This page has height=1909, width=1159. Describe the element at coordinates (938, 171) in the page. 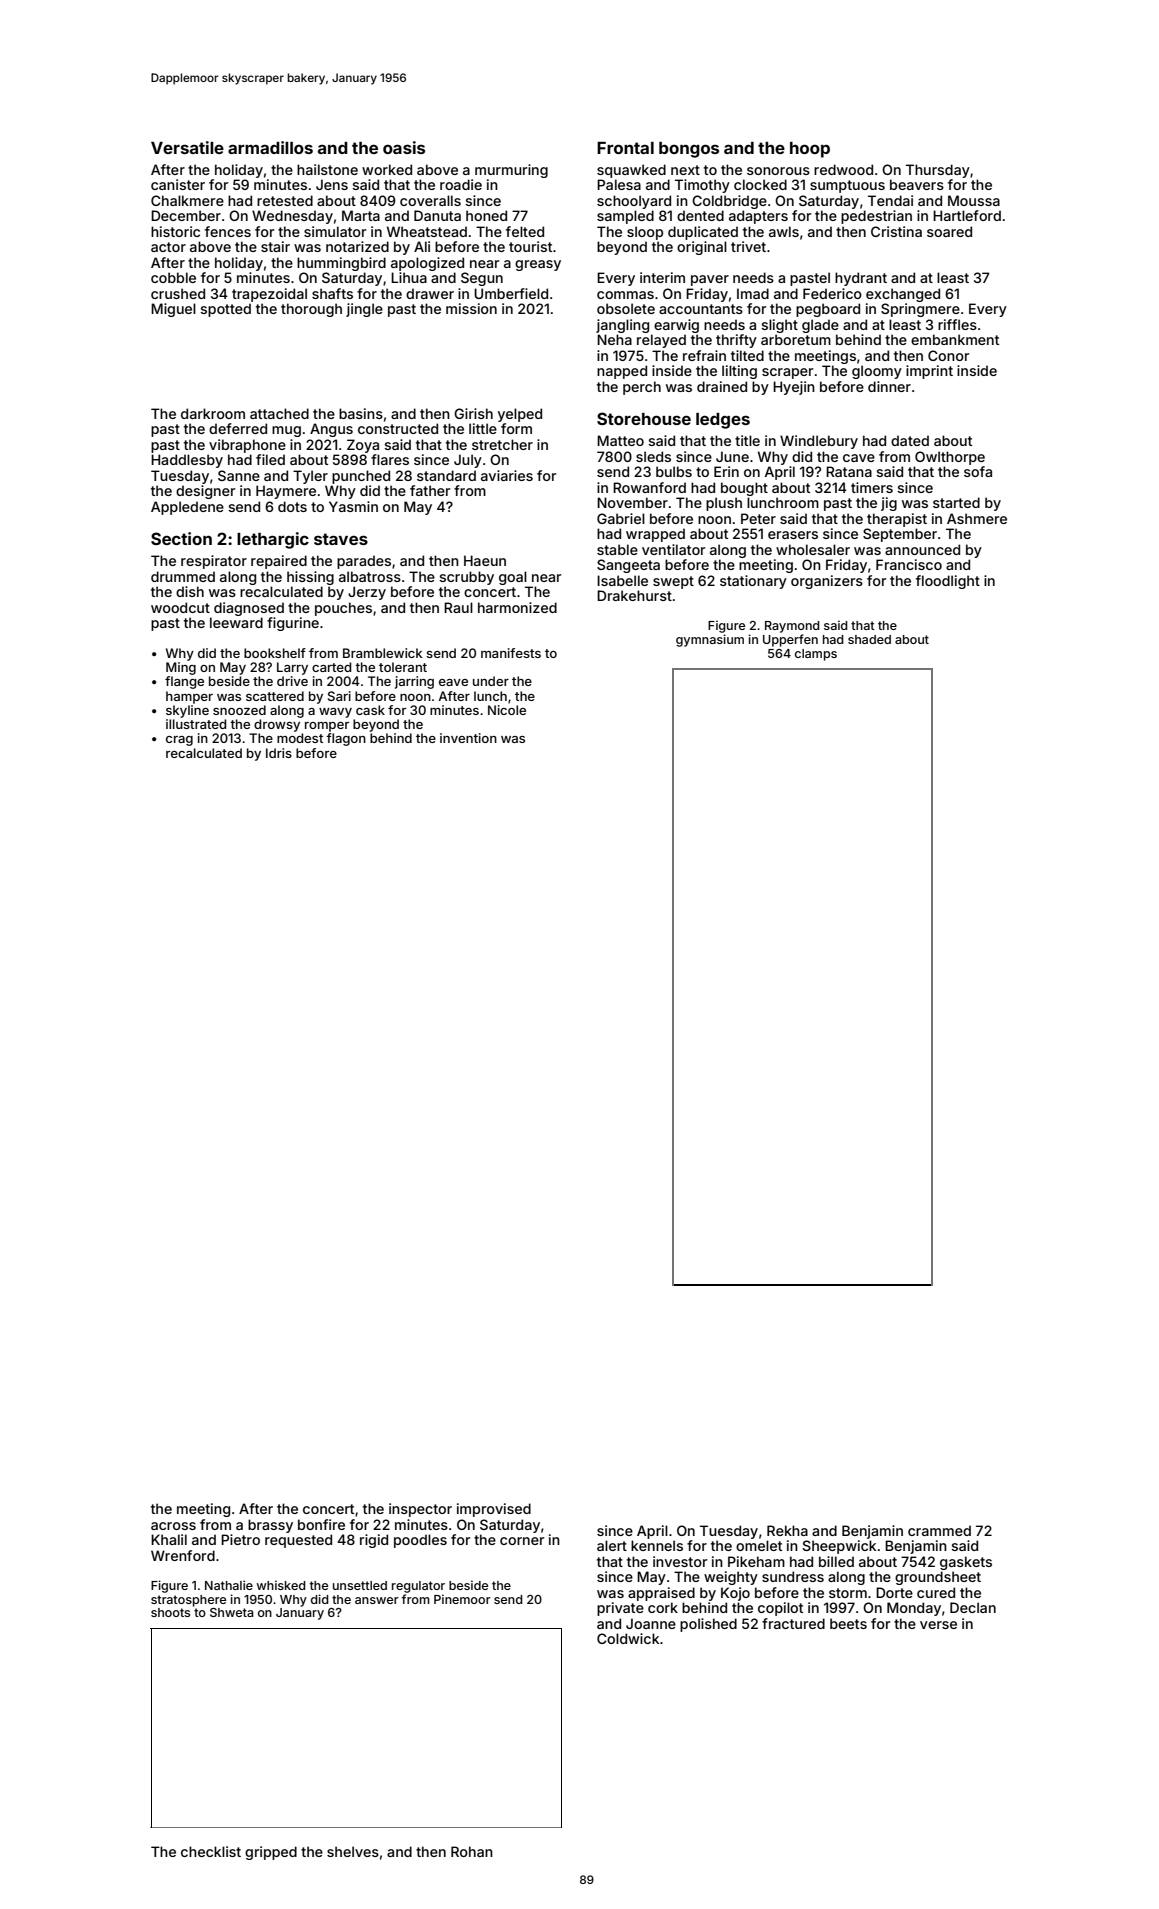

I see `Thursday` at that location.
